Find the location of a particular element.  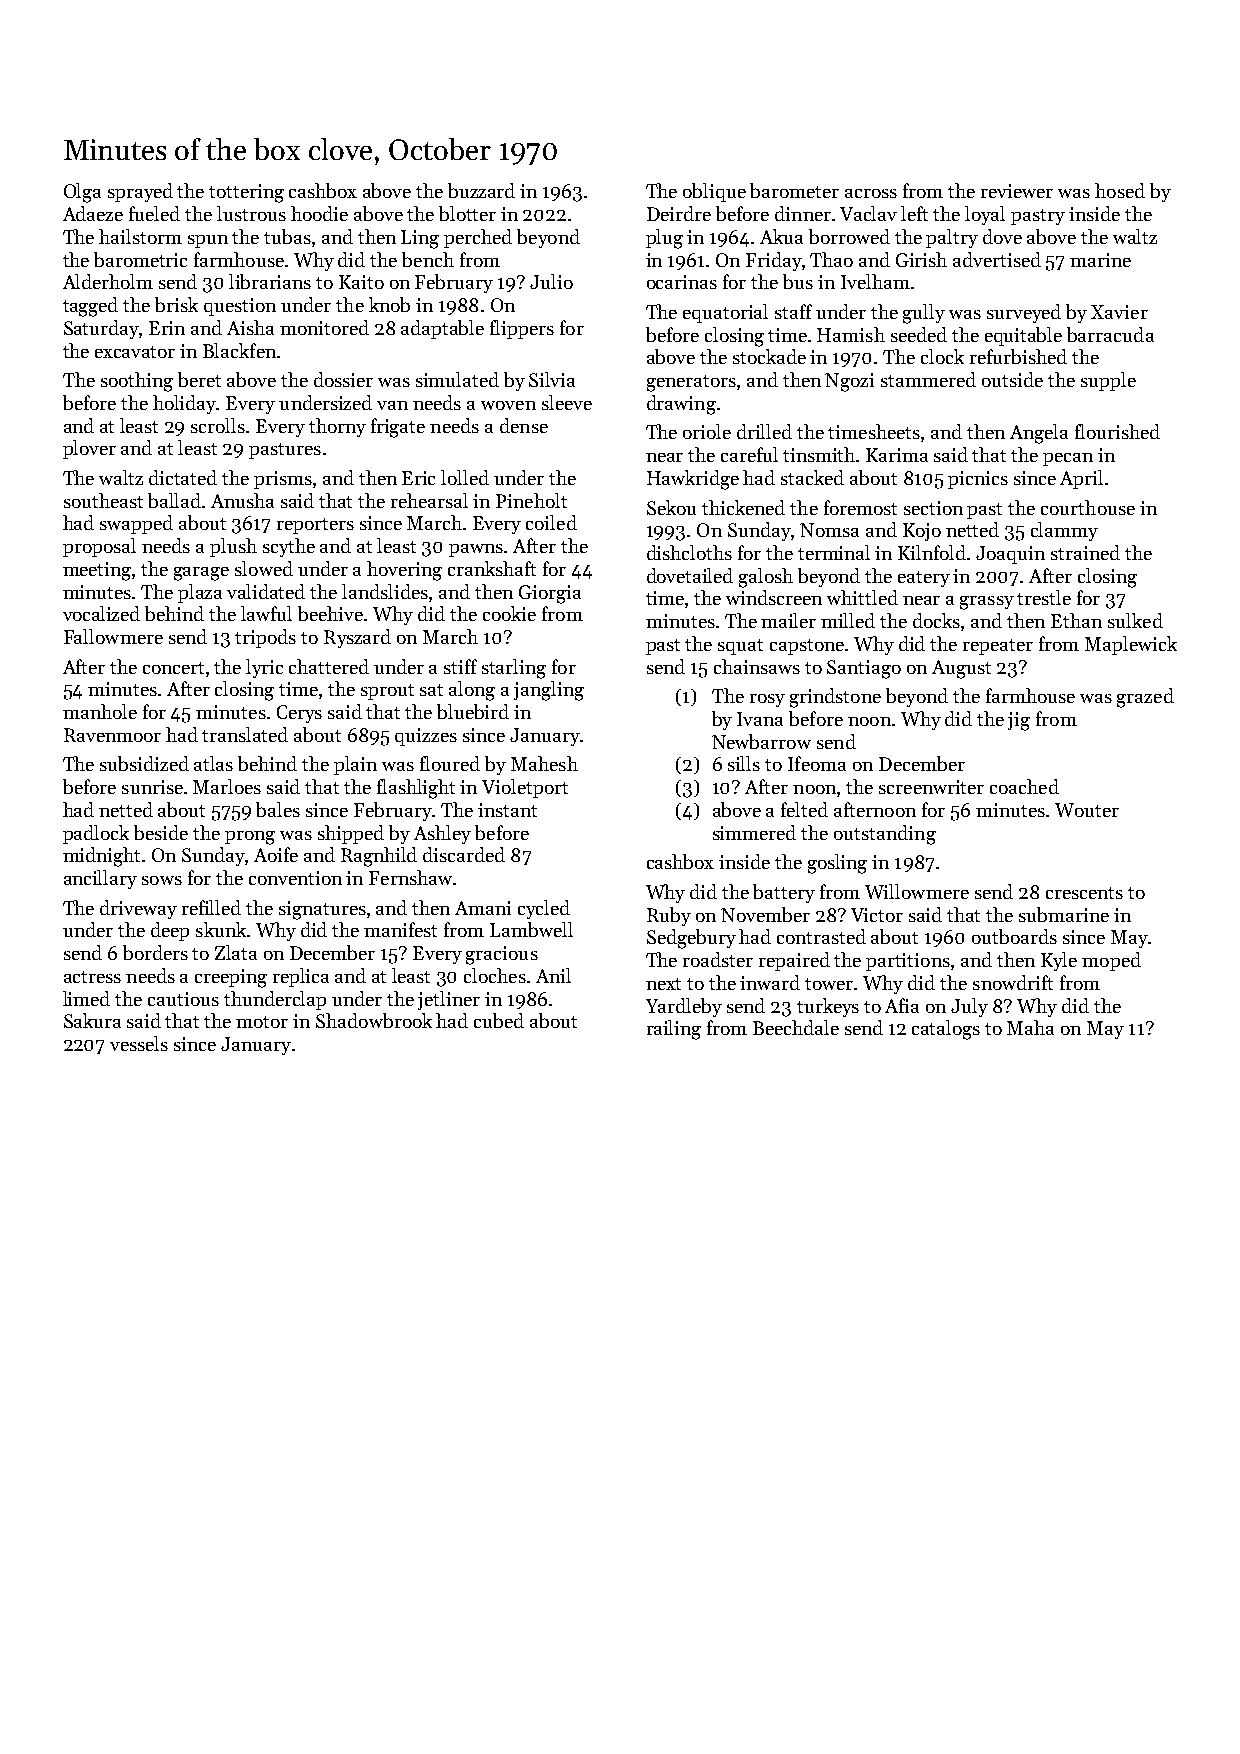

Nomsa is located at coordinates (829, 530).
